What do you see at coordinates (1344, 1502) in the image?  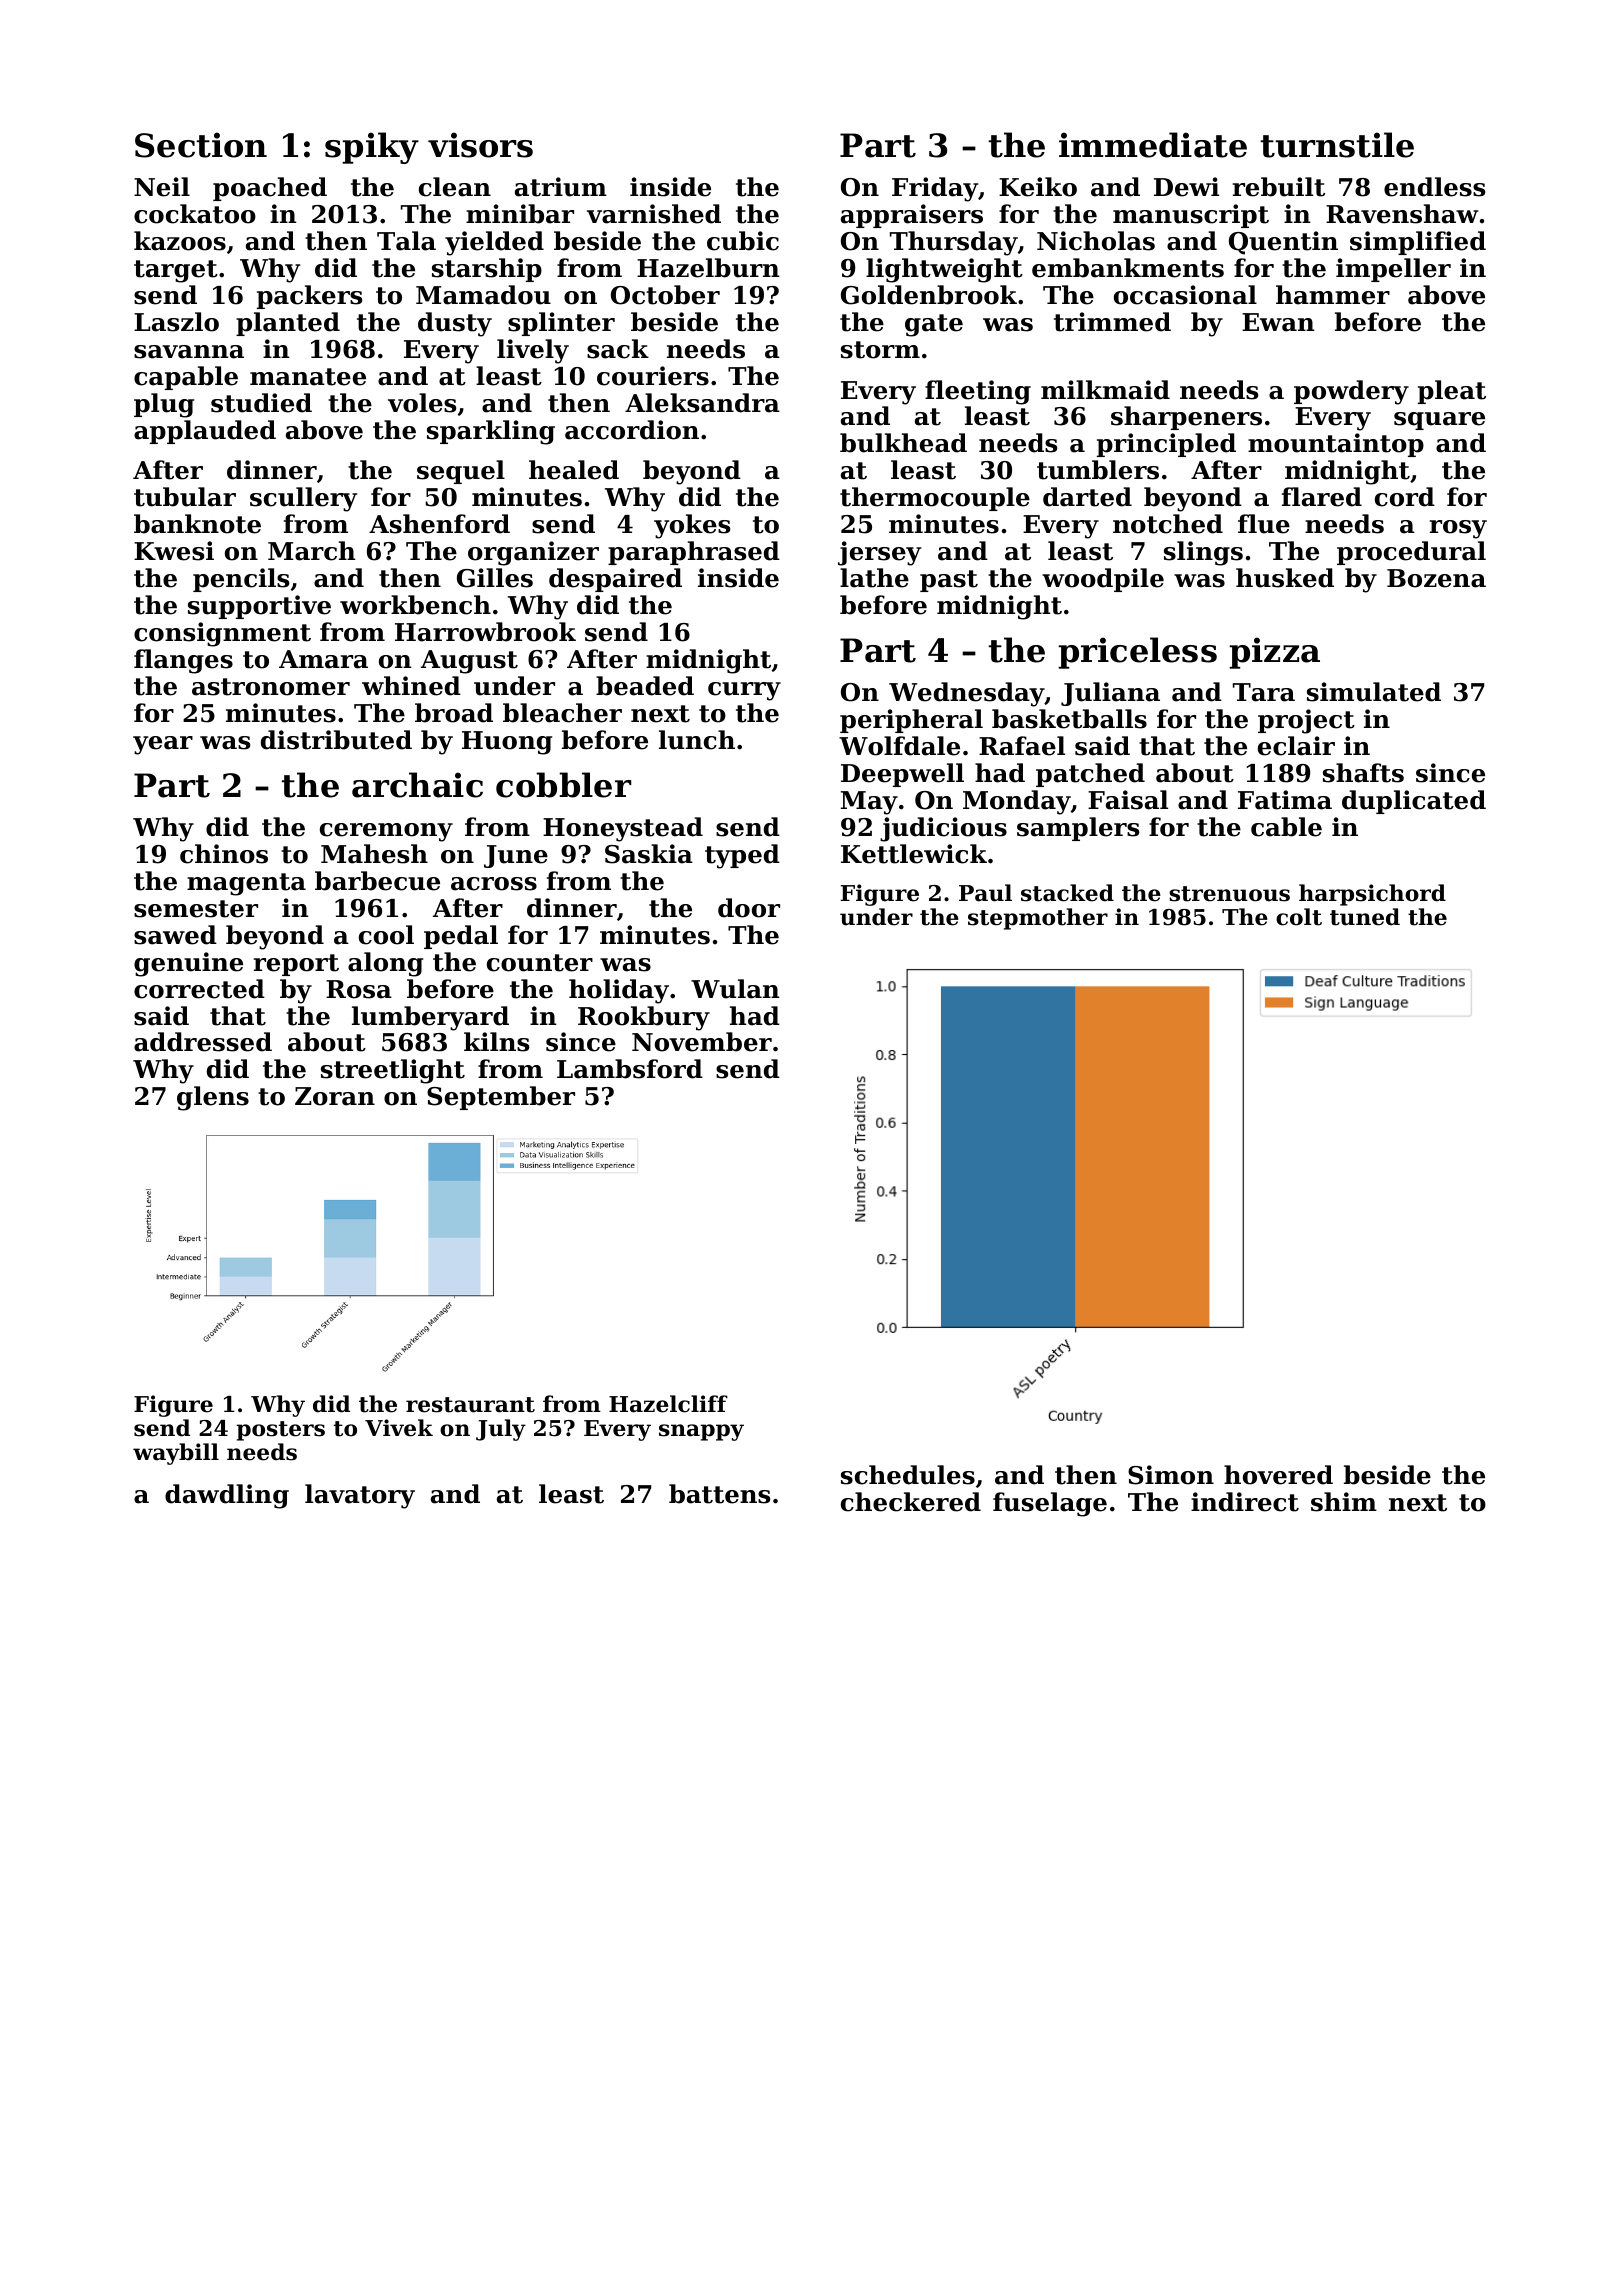 I see `shim` at bounding box center [1344, 1502].
